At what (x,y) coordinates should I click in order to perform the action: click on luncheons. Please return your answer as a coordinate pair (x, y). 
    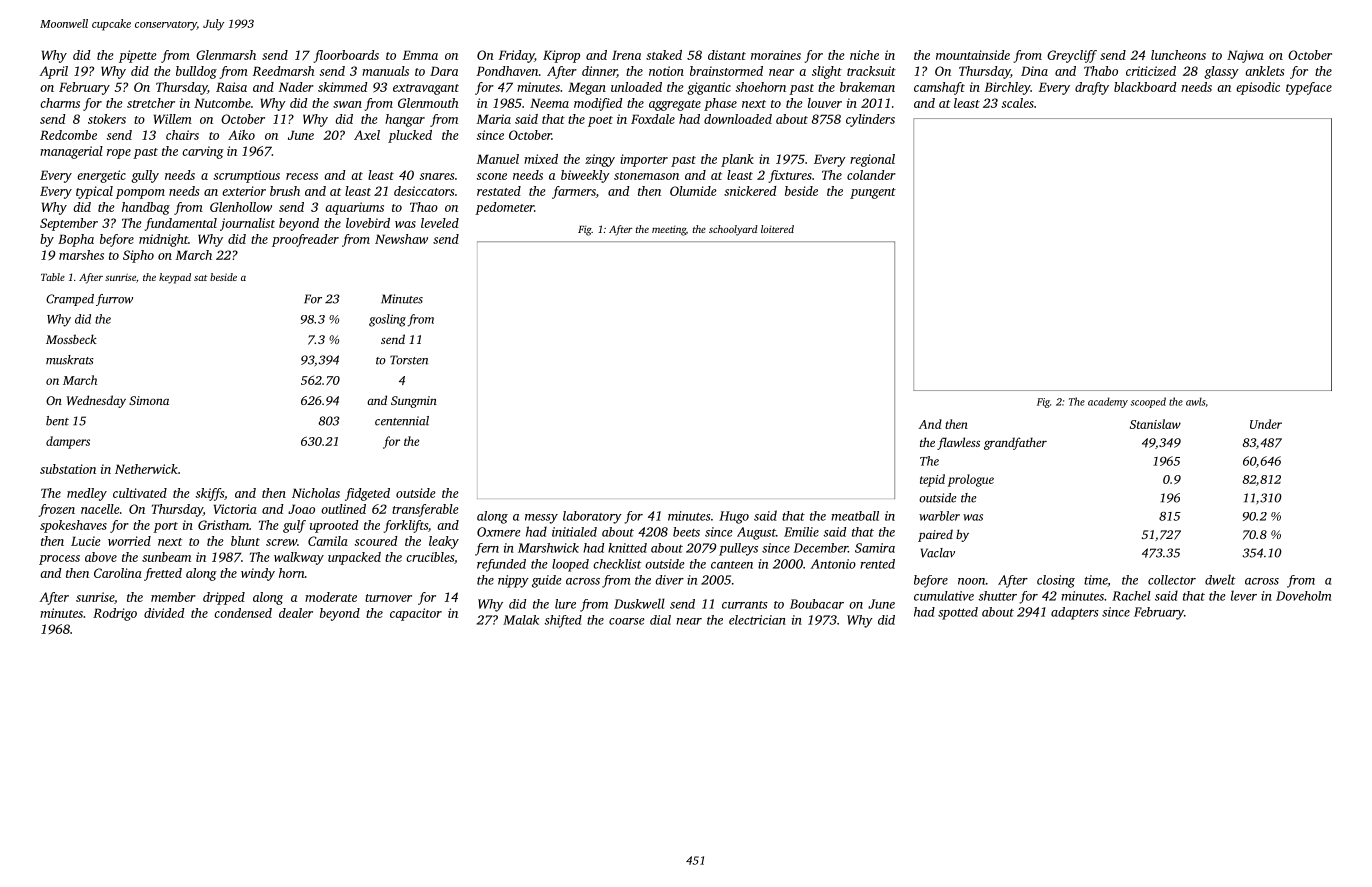
    Looking at the image, I should click on (1178, 55).
